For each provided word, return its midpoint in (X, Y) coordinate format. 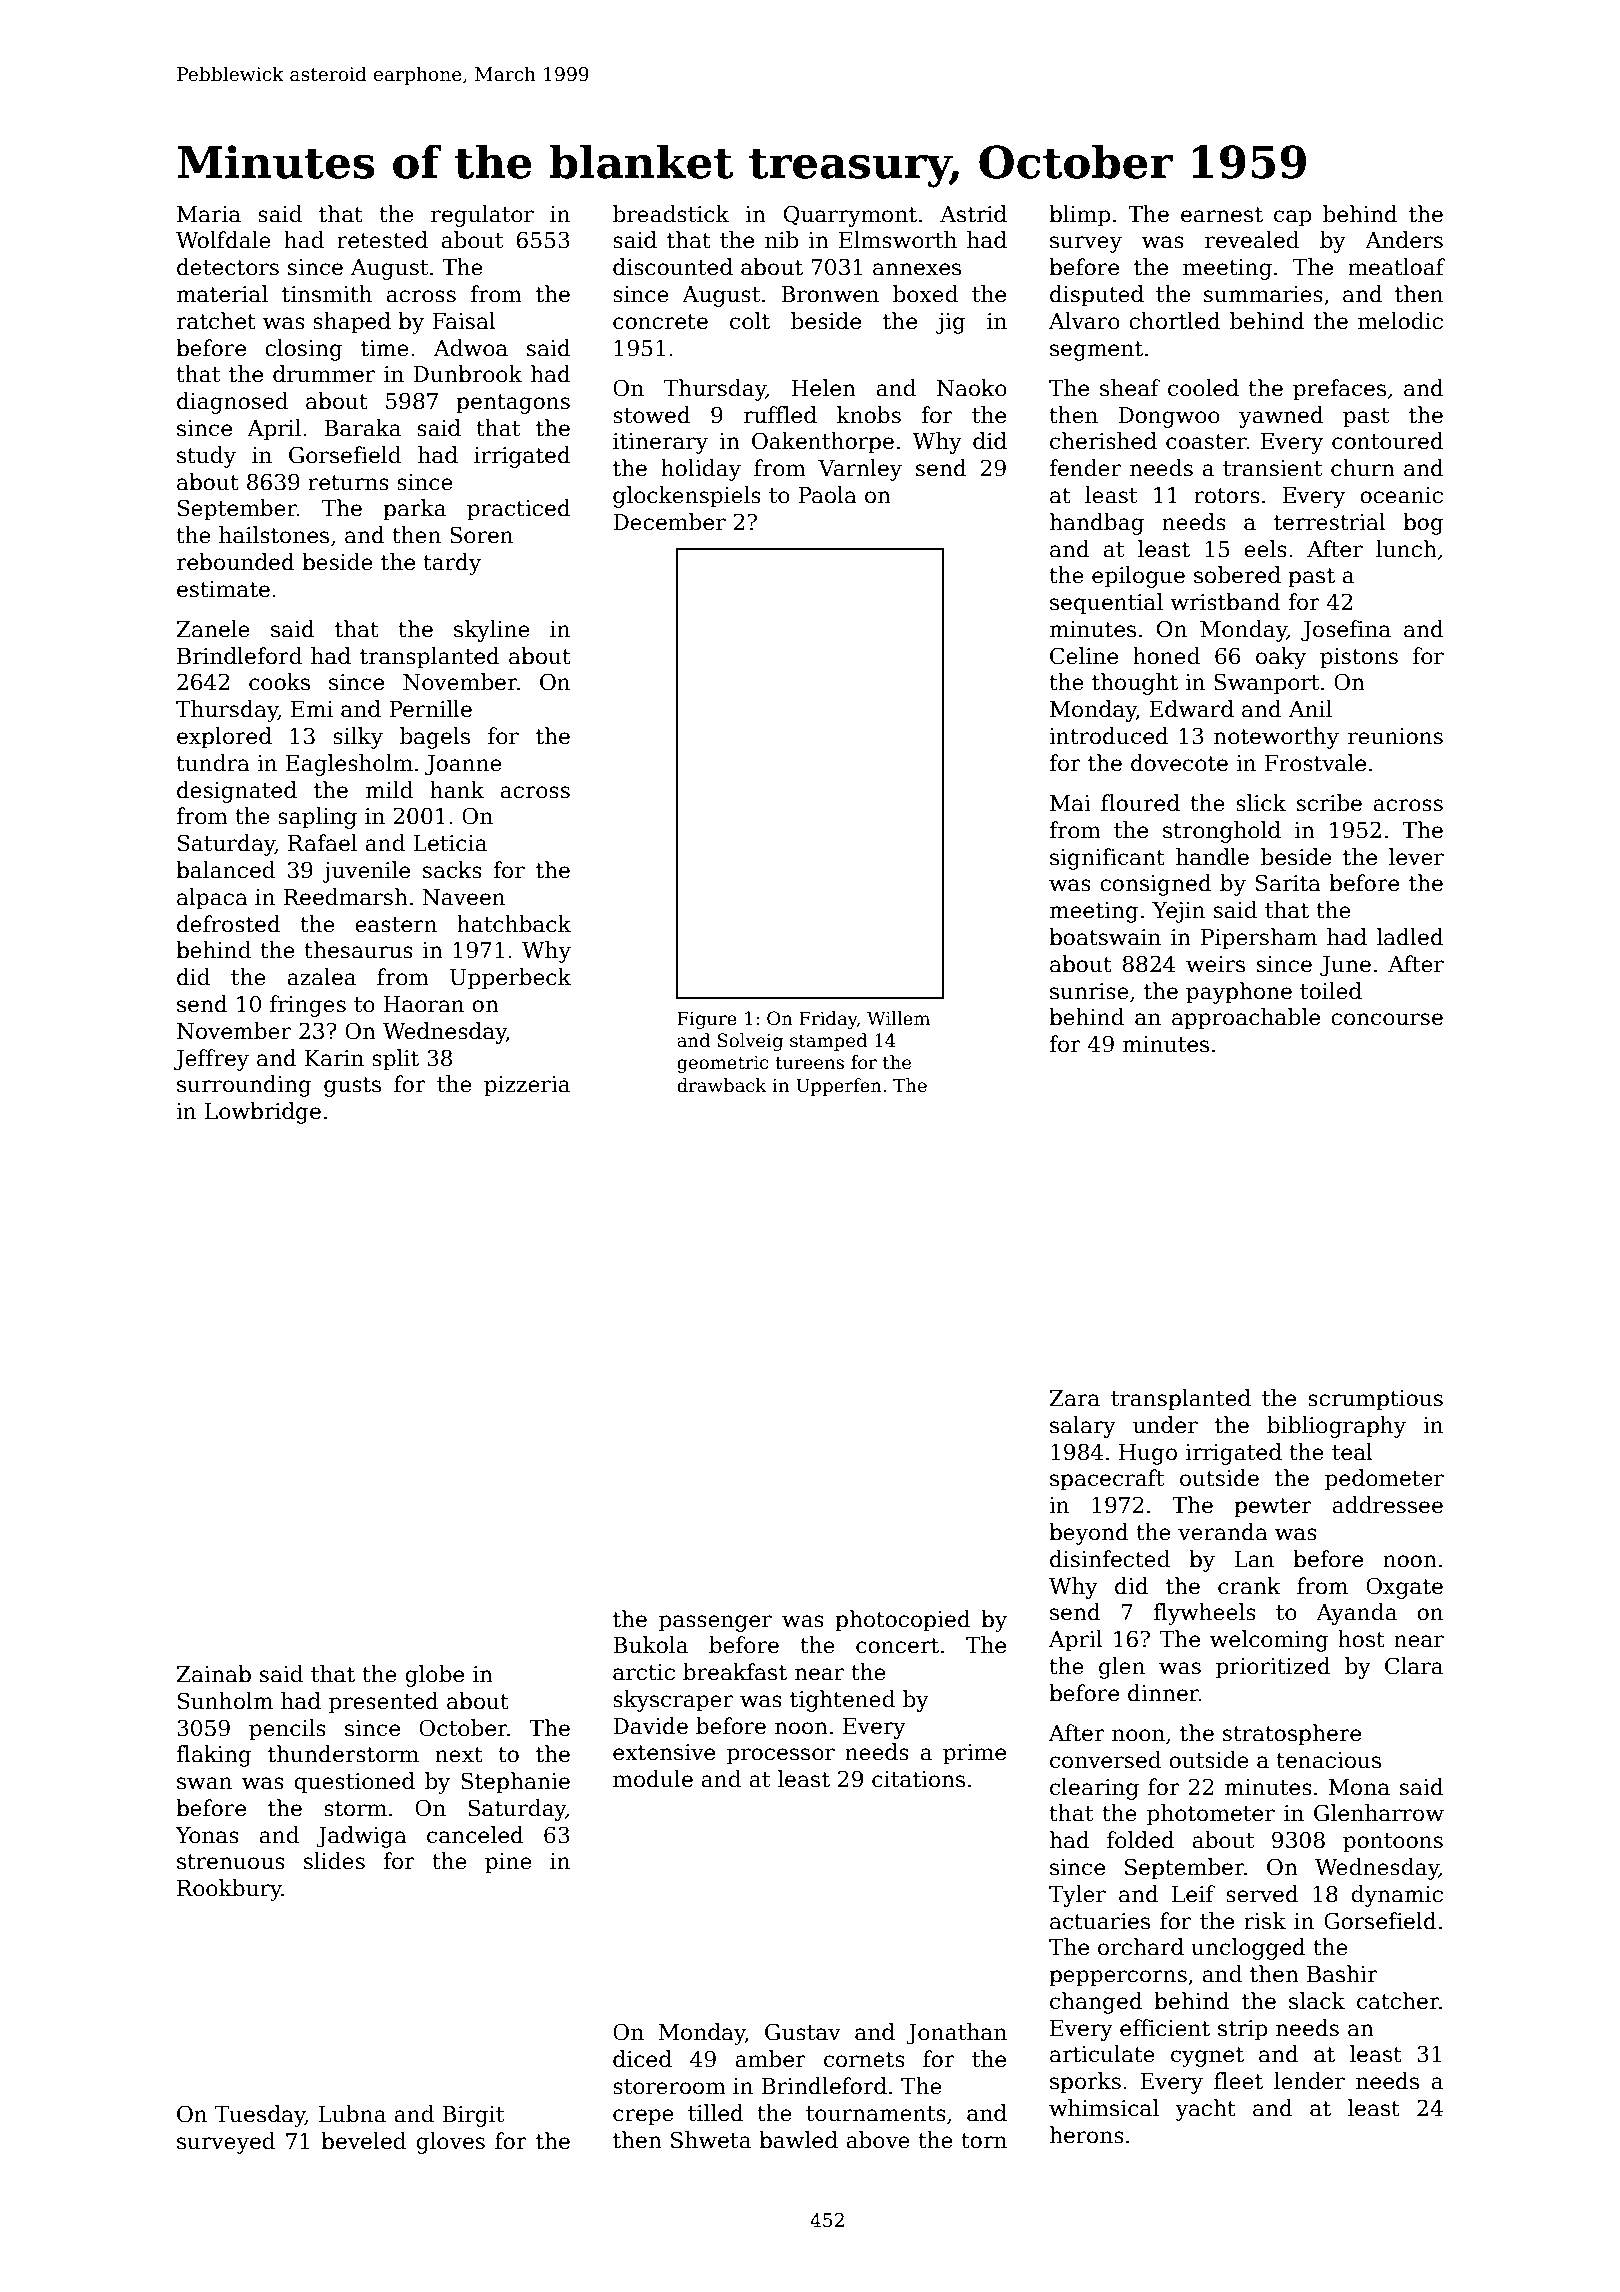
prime (974, 1754)
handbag (1097, 524)
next (459, 1755)
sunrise (1089, 991)
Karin (334, 1058)
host (1361, 1639)
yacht (1205, 2110)
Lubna (352, 2114)
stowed (652, 415)
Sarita (1288, 883)
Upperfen (839, 1087)
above (878, 2140)
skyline (492, 631)
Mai (1070, 803)
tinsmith (327, 294)
